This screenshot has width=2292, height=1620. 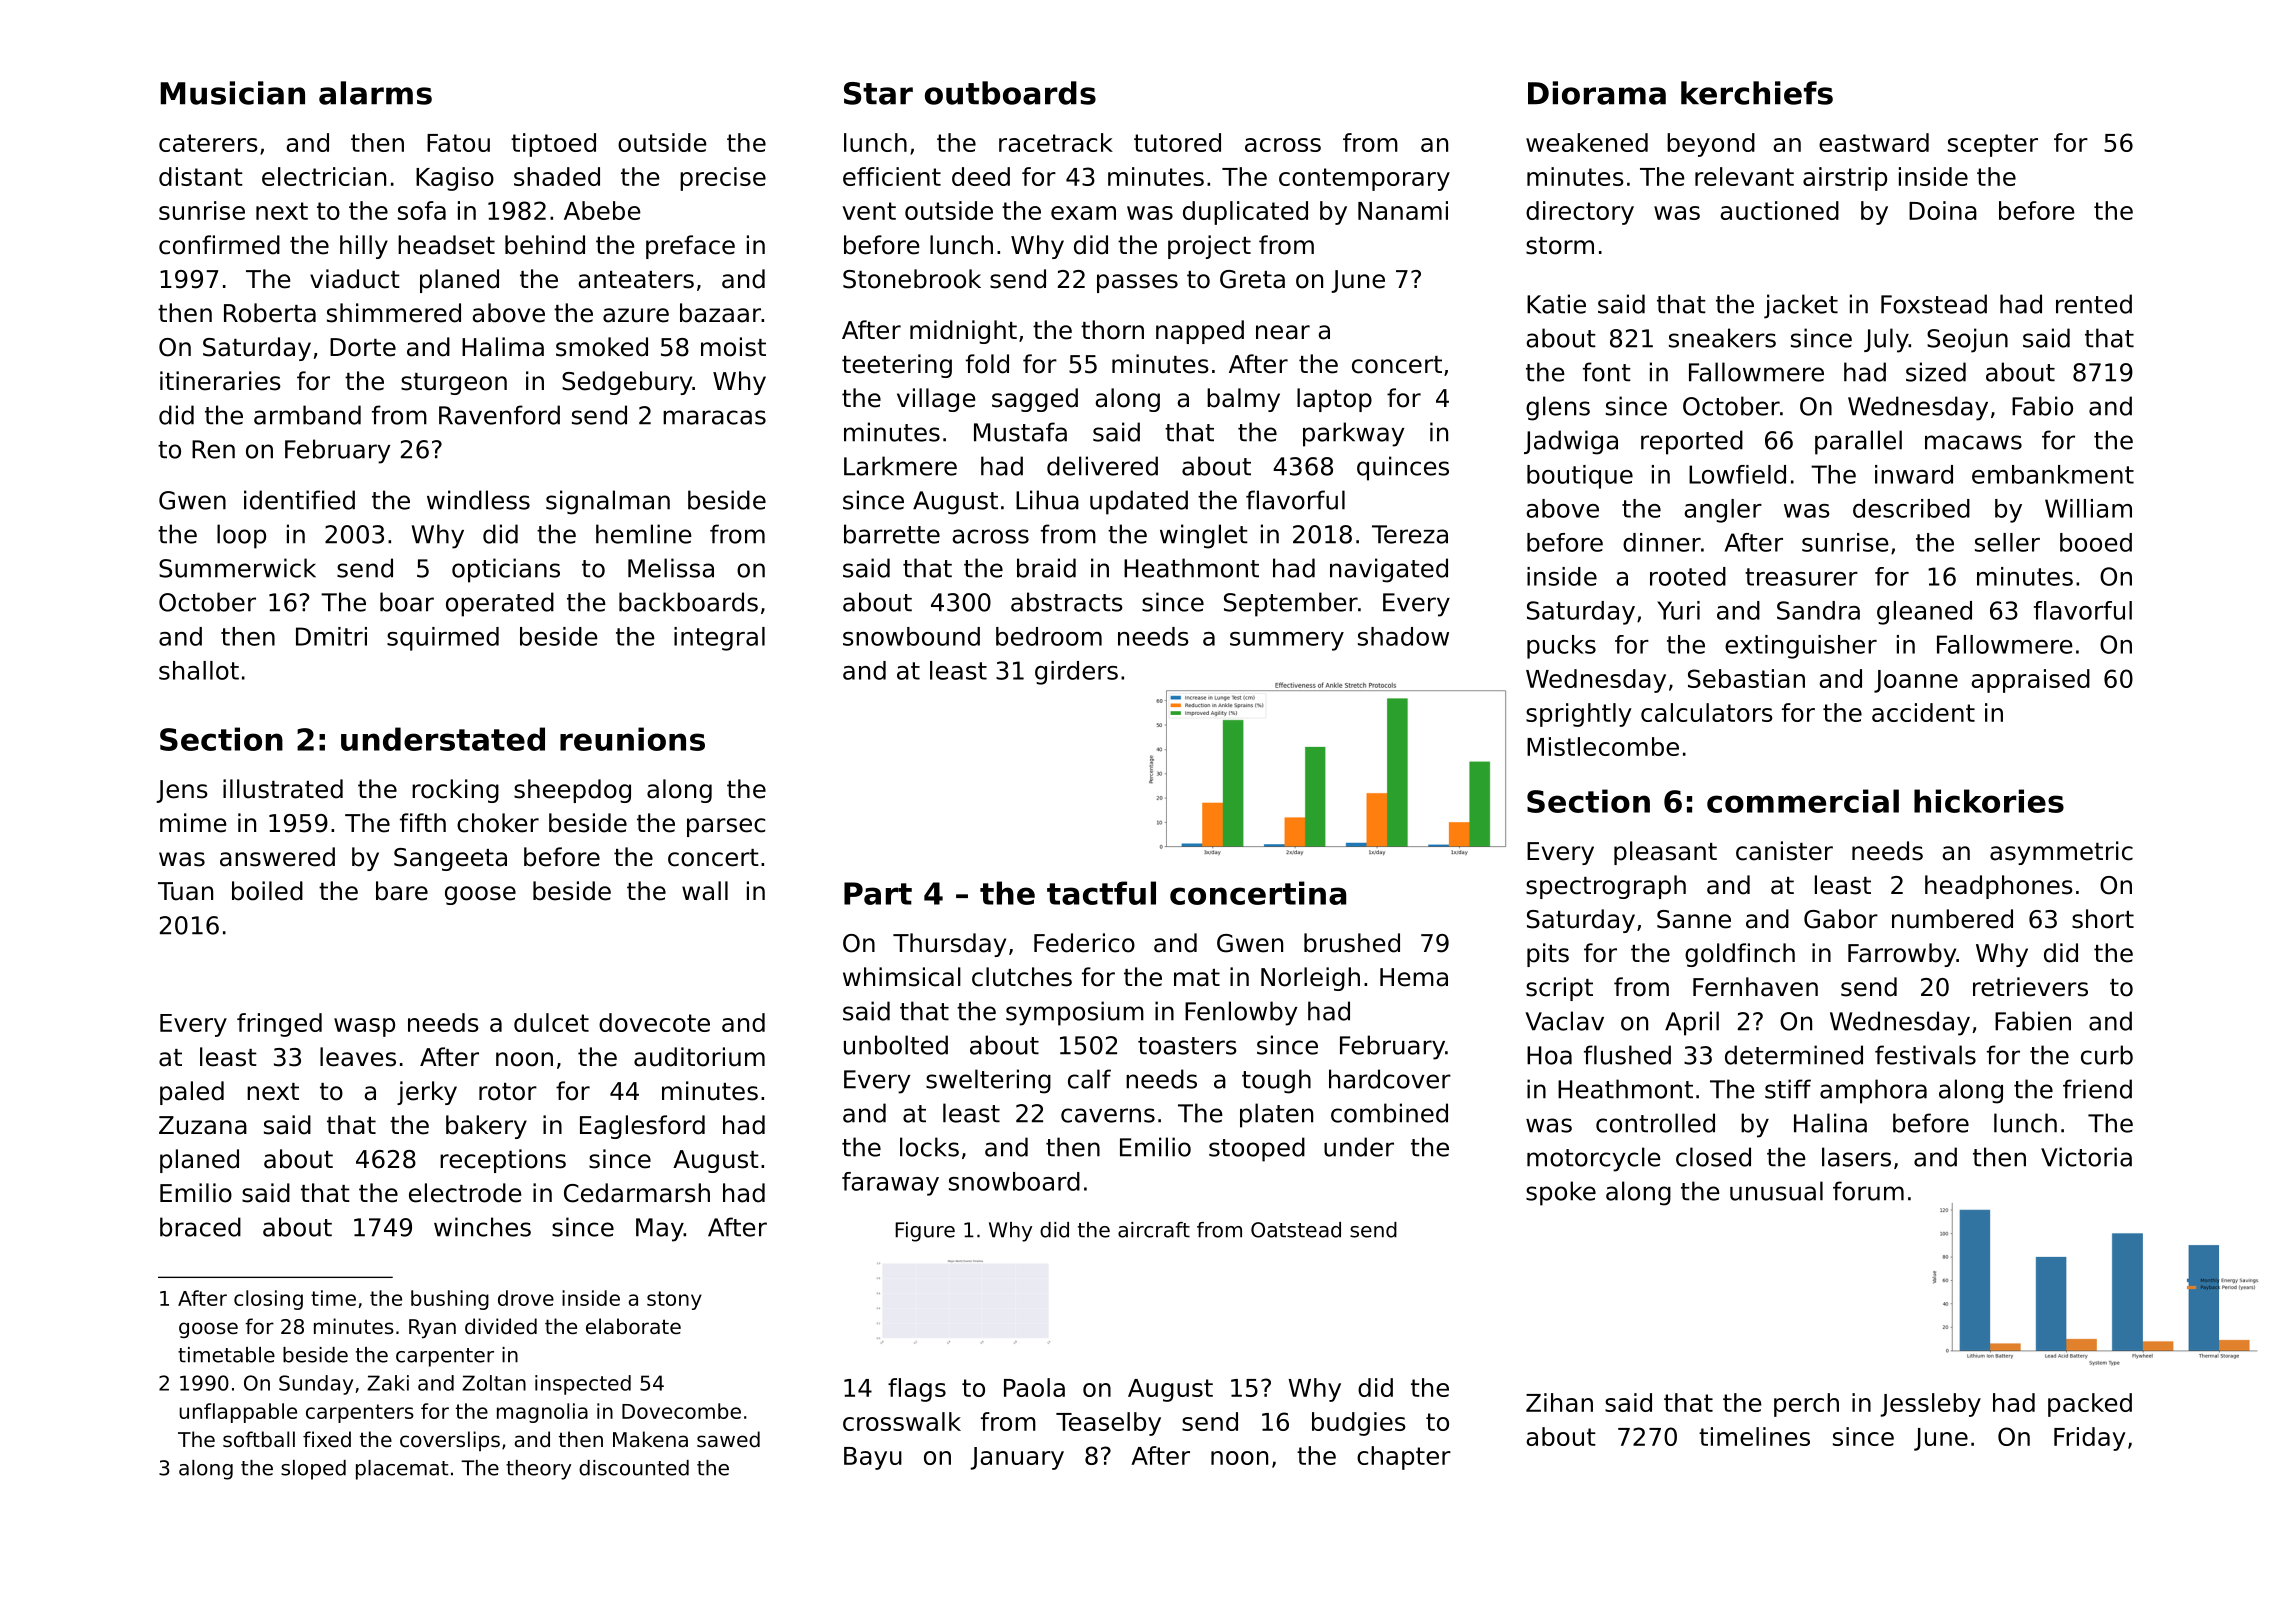 I want to click on tactful, so click(x=1101, y=893).
